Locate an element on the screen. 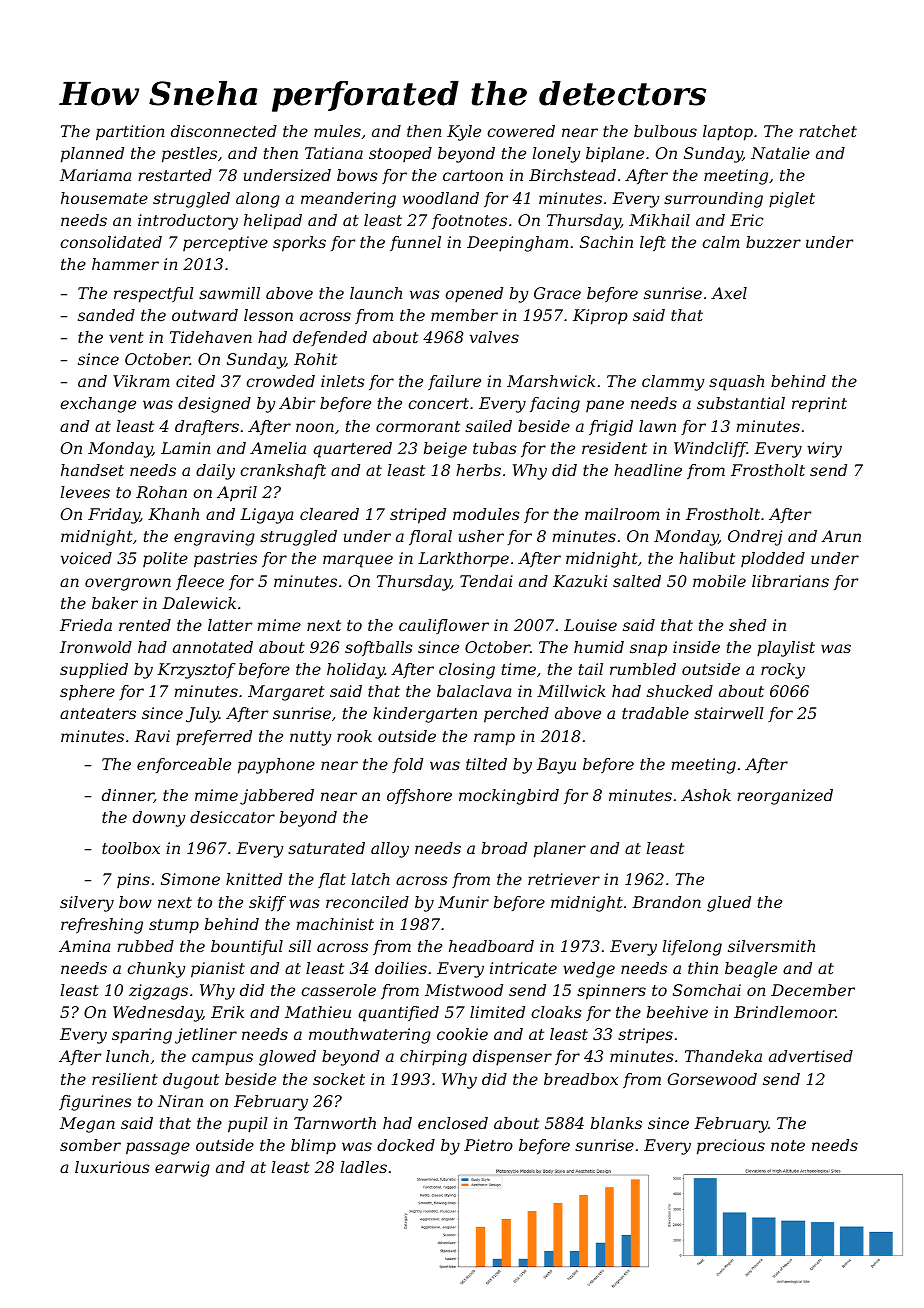 The image size is (924, 1308). ratchet is located at coordinates (828, 131).
